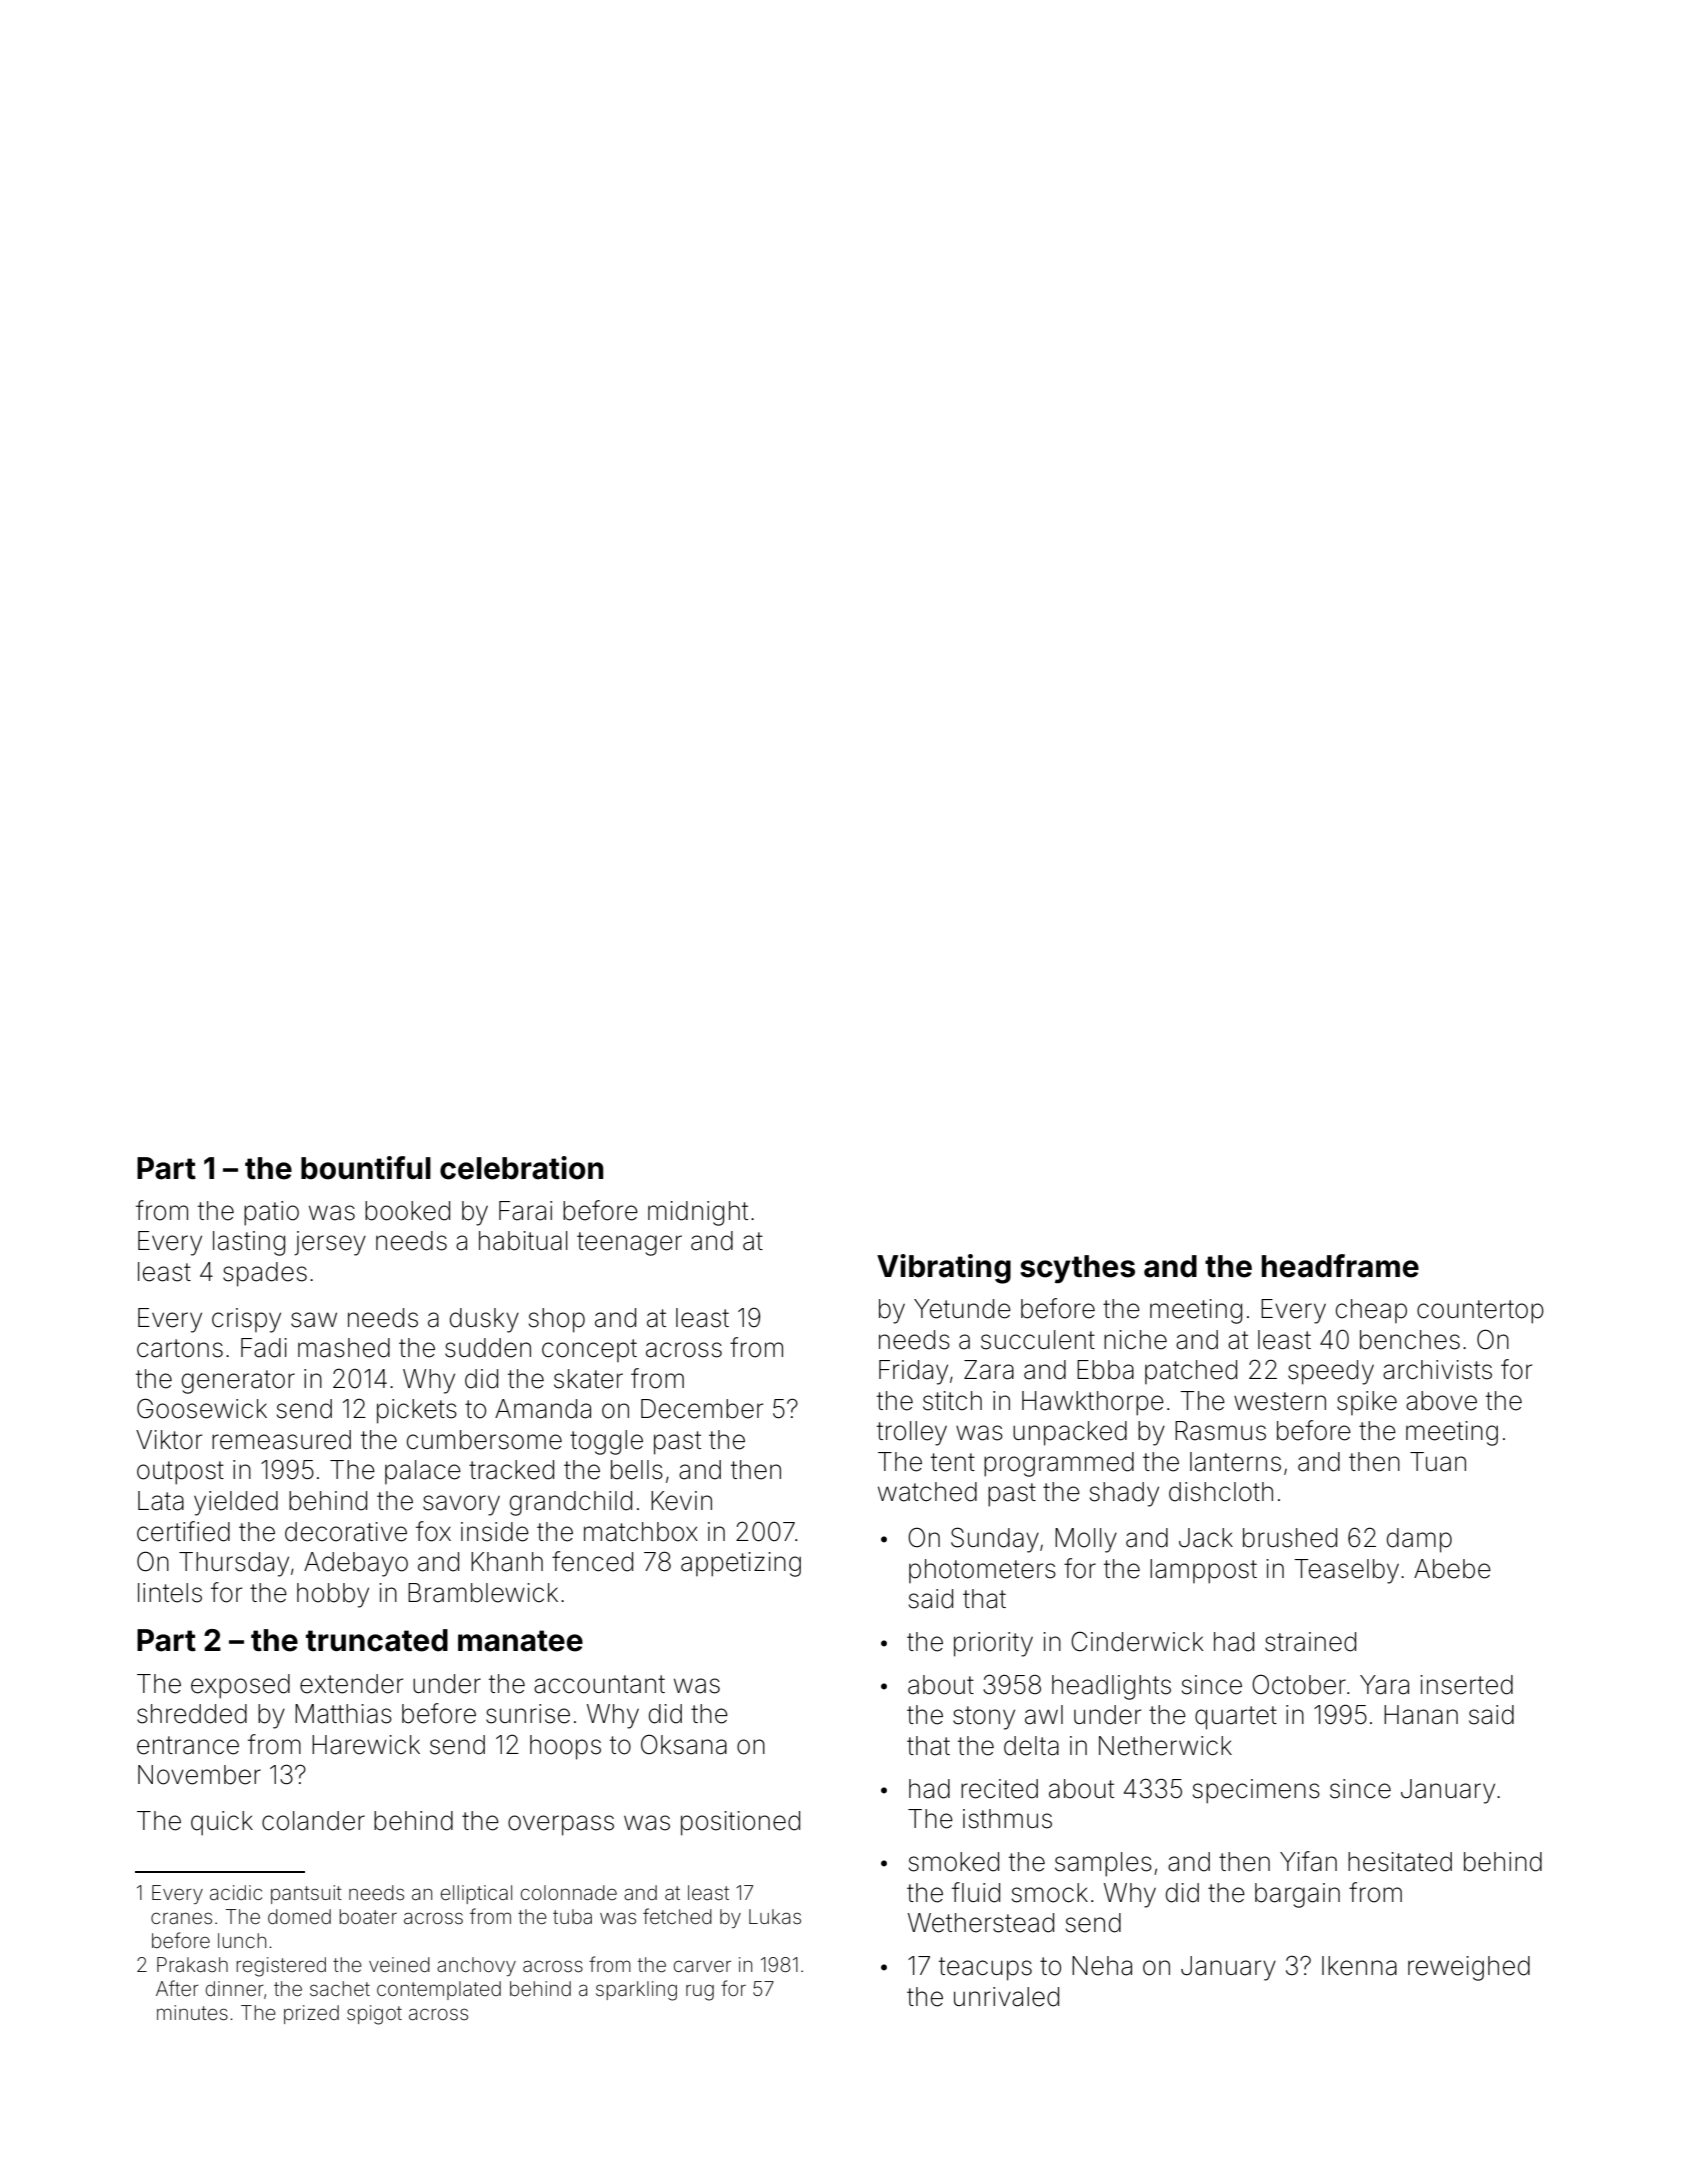 The height and width of the screenshot is (2178, 1683). I want to click on damp, so click(1419, 1540).
